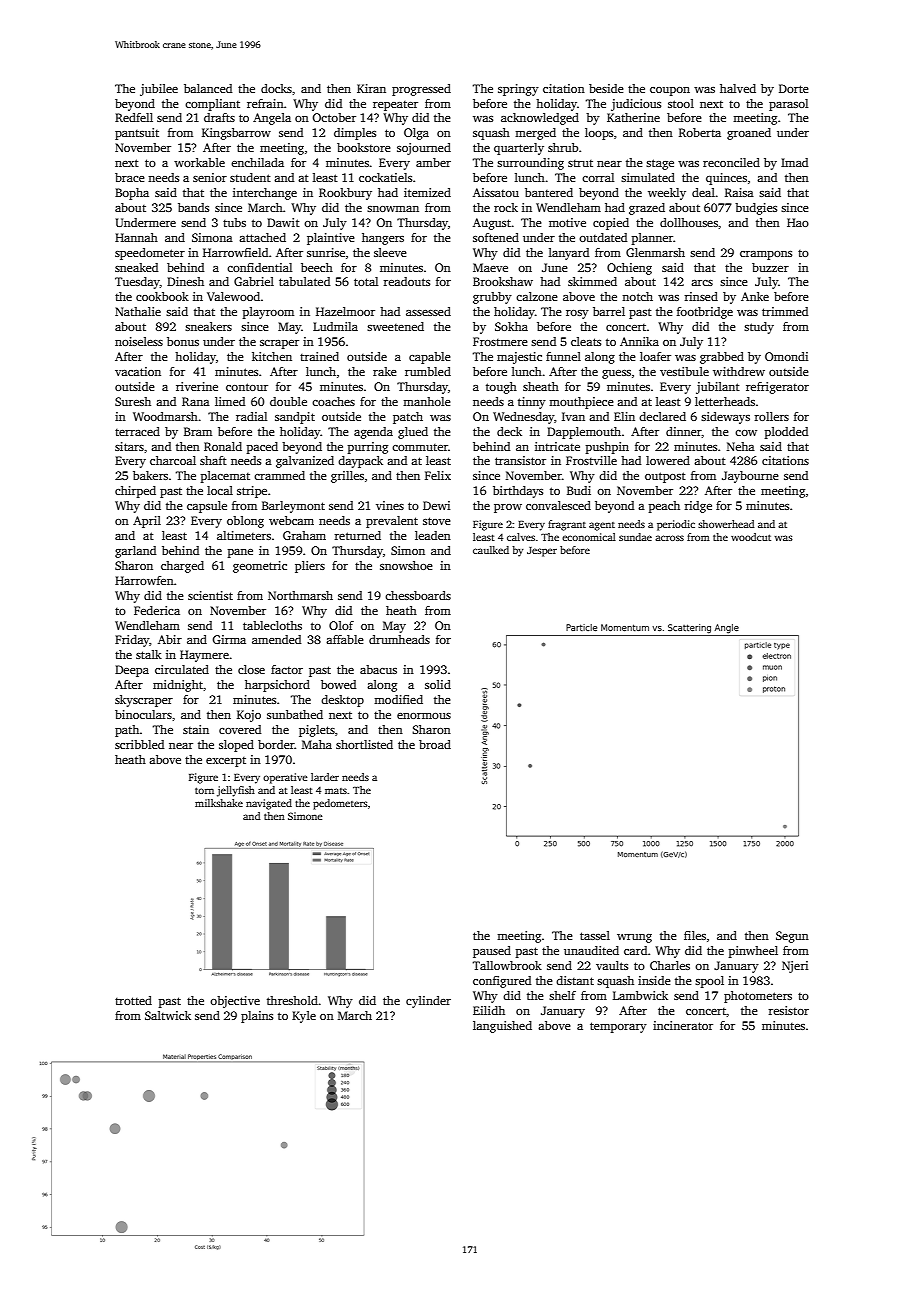  I want to click on tinny, so click(532, 403).
